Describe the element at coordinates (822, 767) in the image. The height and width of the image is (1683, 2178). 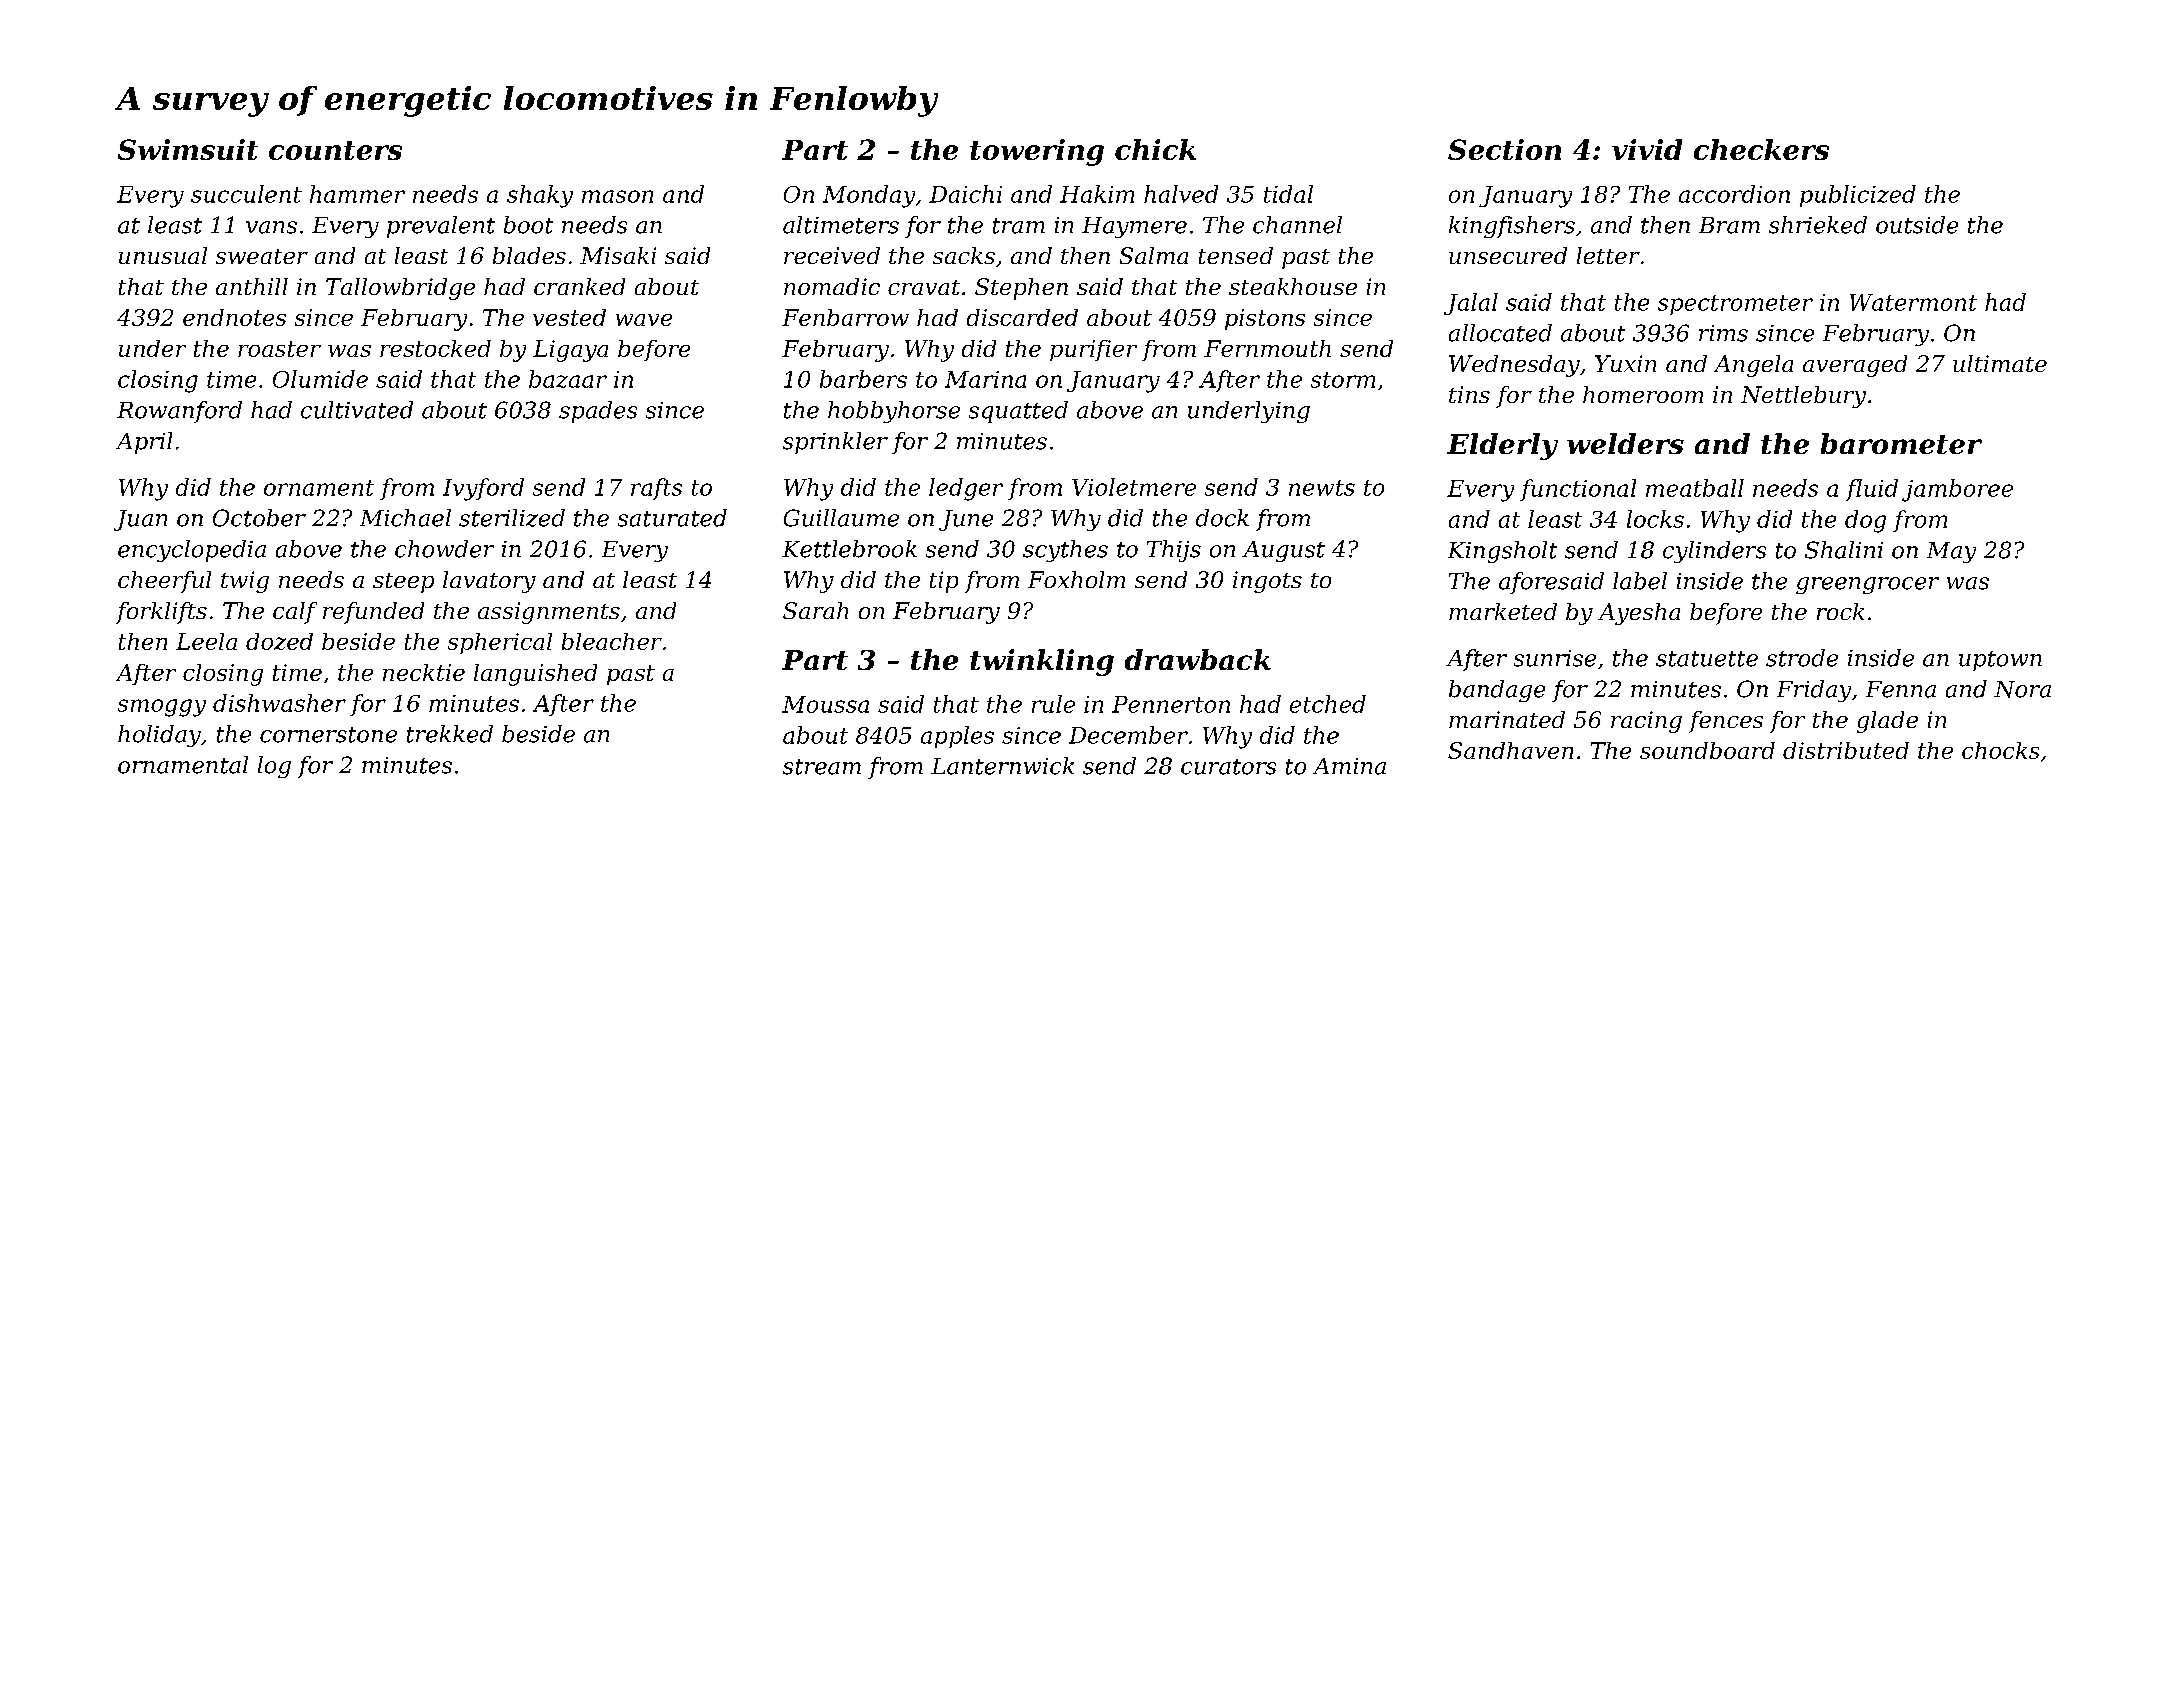
I see `stream` at that location.
